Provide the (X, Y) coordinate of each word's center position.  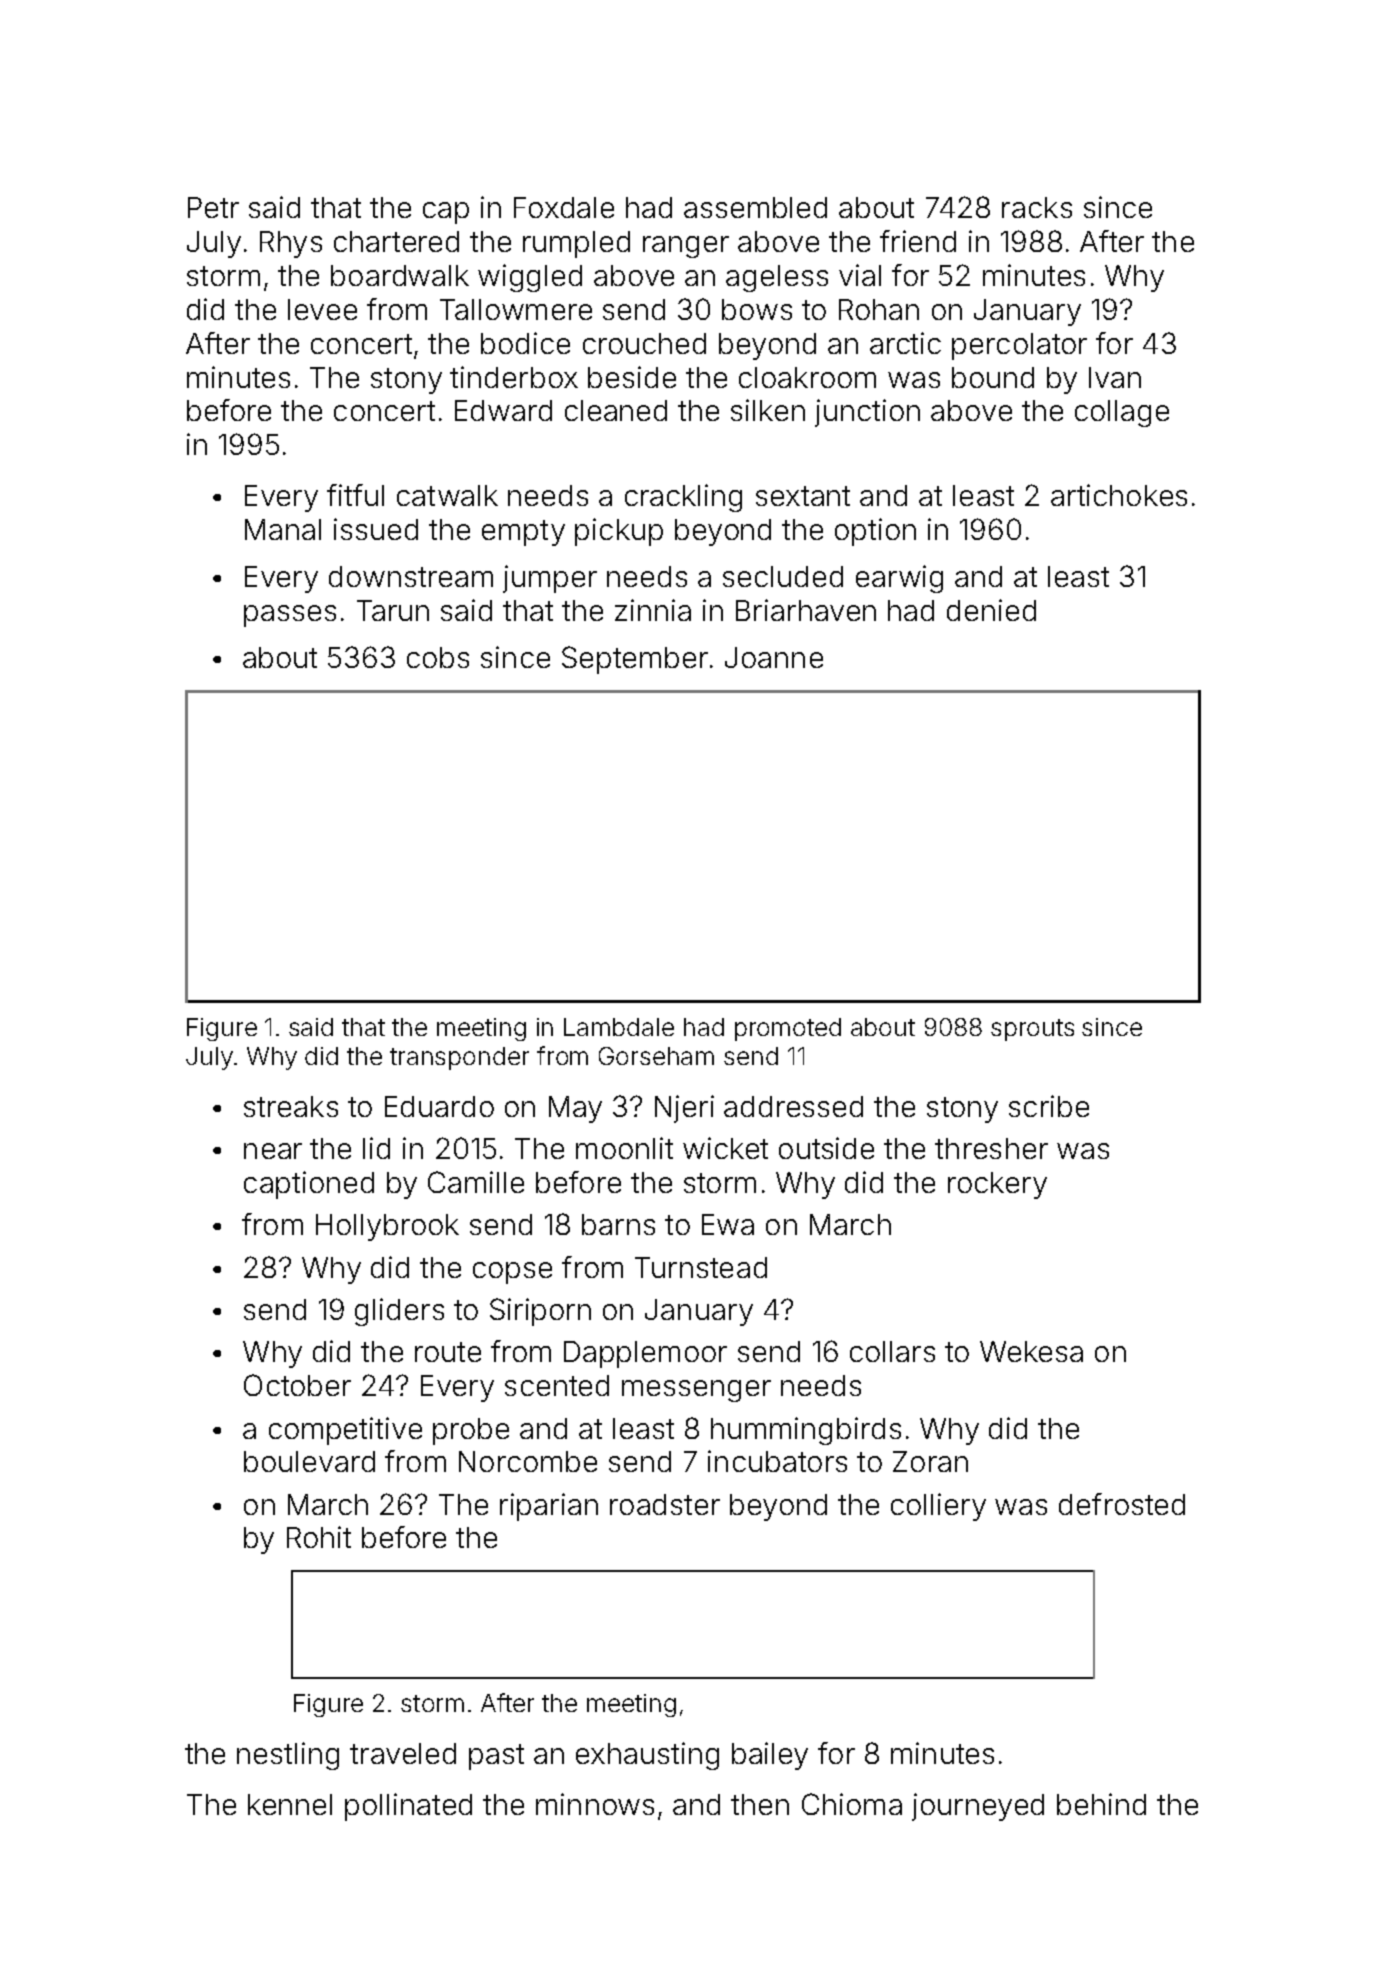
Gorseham (656, 1056)
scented (557, 1385)
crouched (644, 343)
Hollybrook (387, 1227)
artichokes (1119, 495)
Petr (213, 207)
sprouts (1032, 1030)
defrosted (1122, 1504)
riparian (549, 1507)
